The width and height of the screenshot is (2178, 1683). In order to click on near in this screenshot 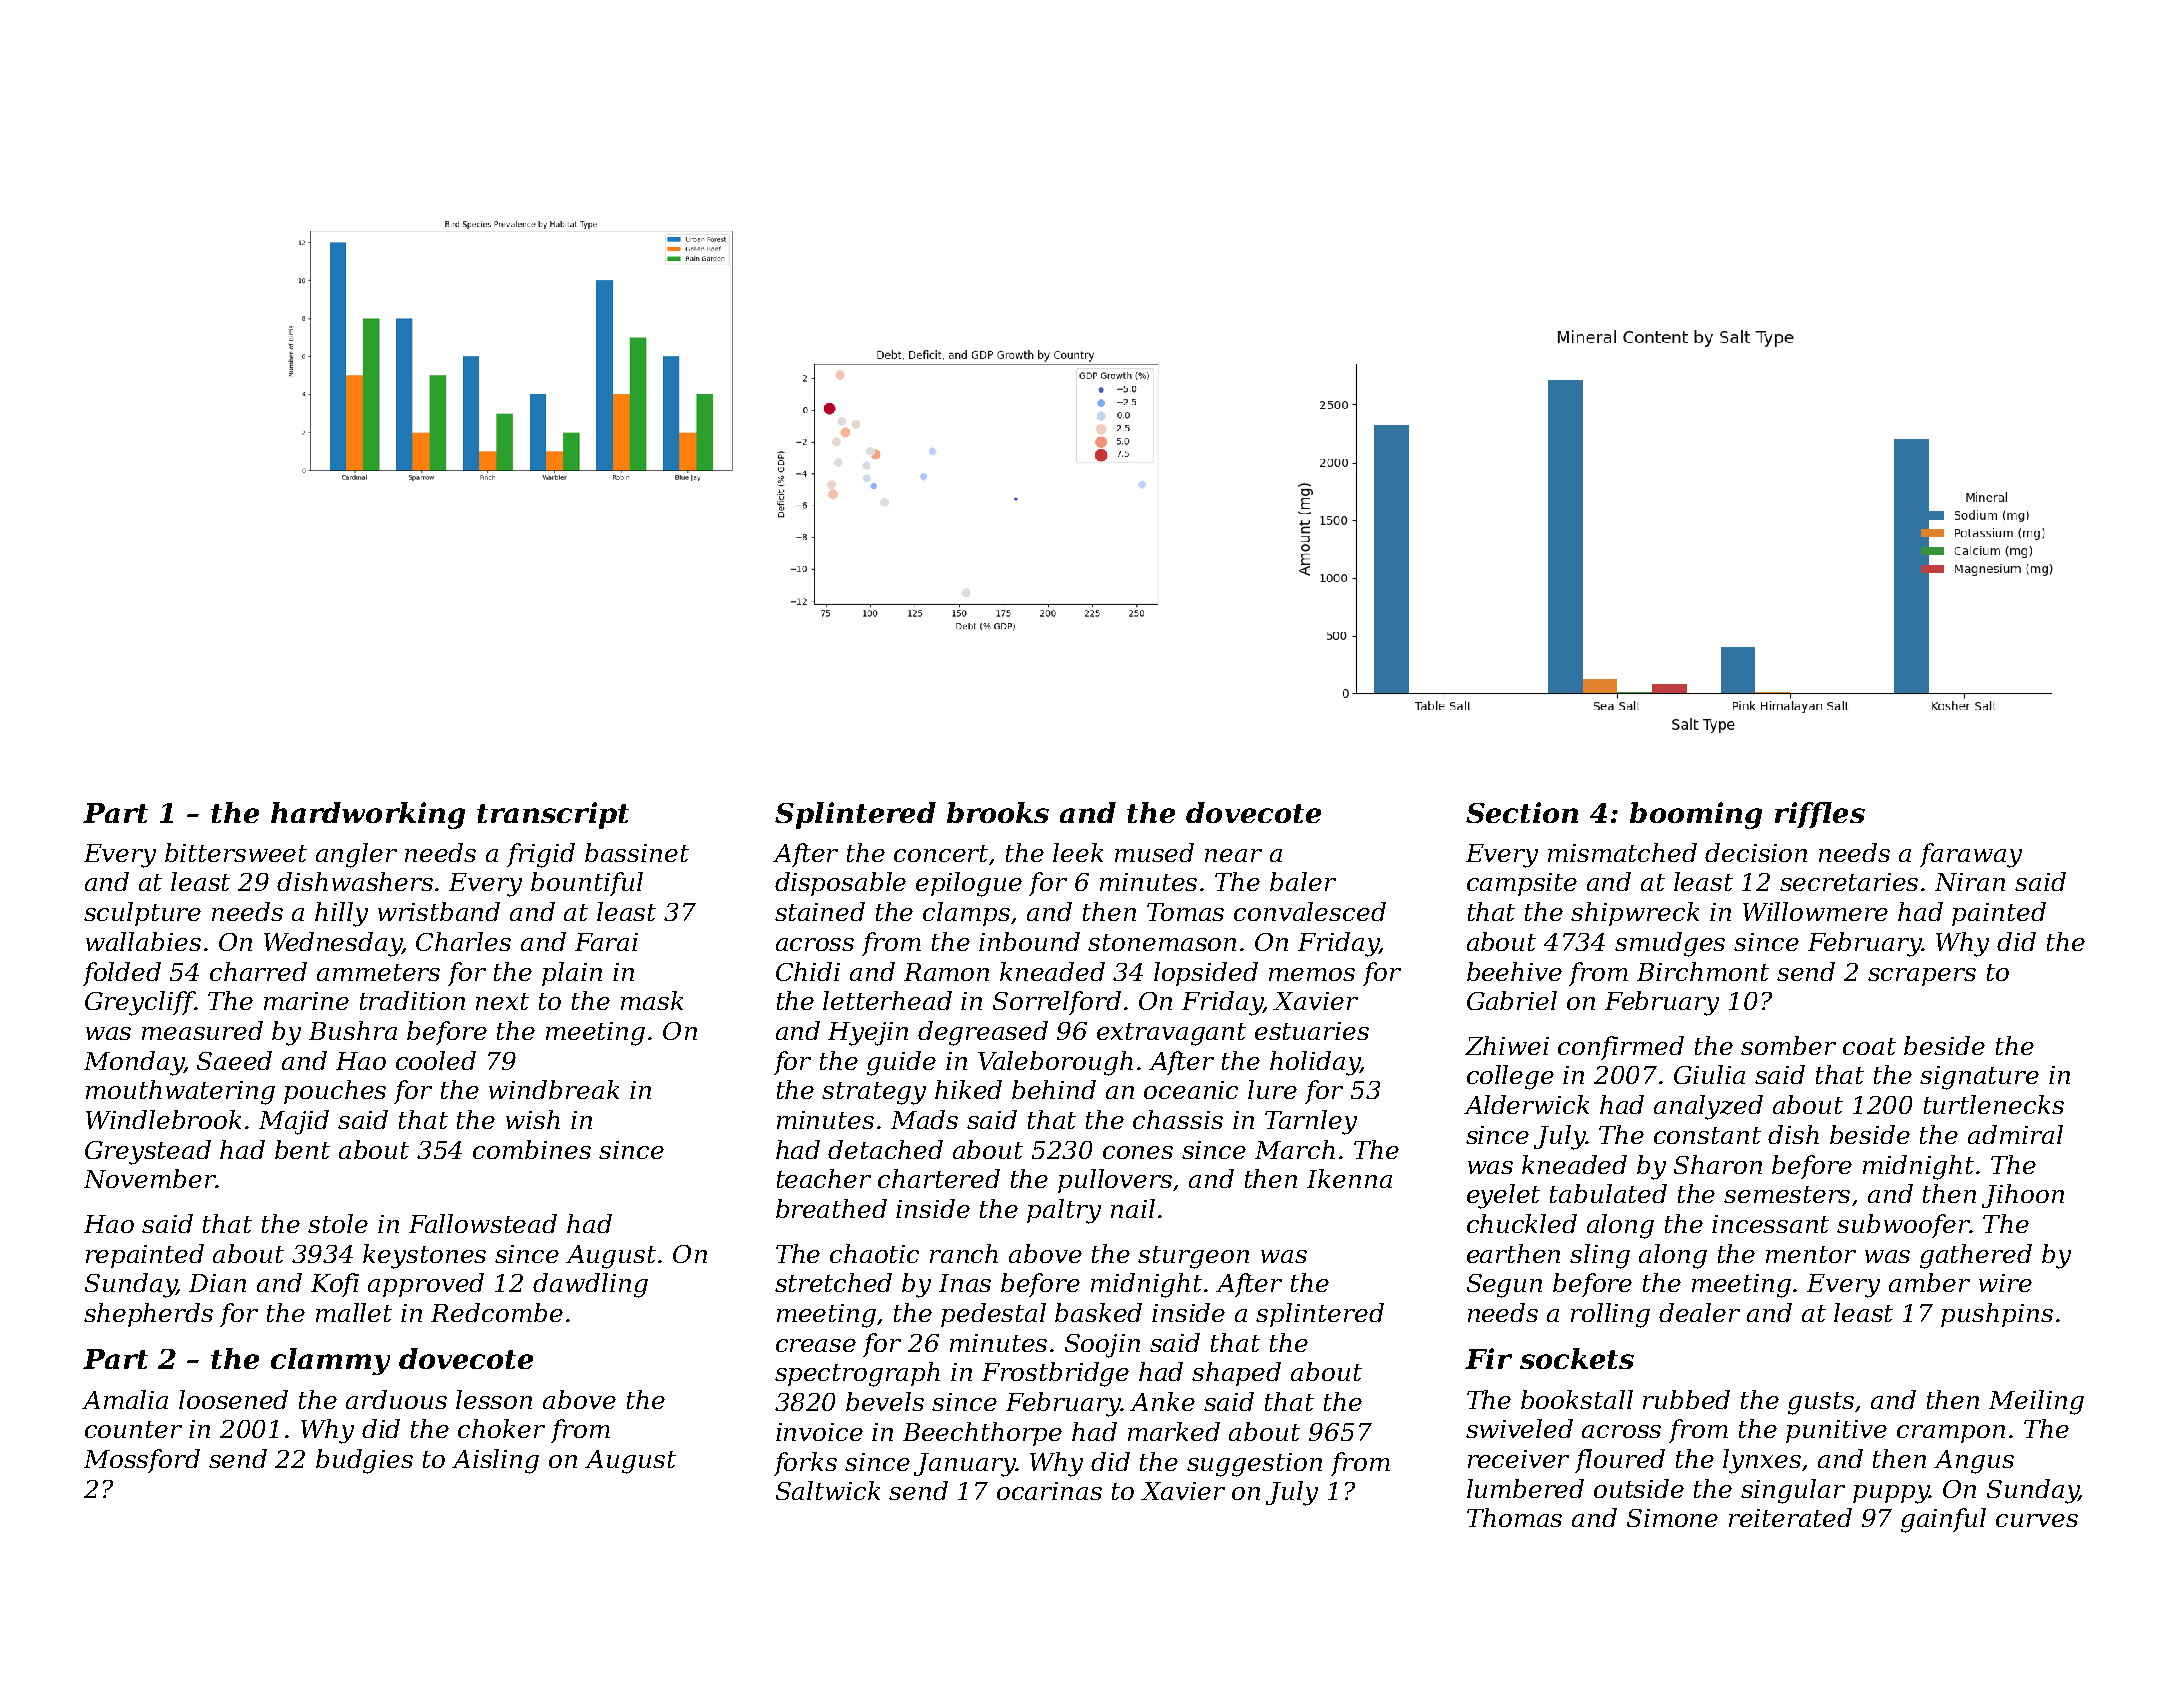, I will do `click(1233, 855)`.
